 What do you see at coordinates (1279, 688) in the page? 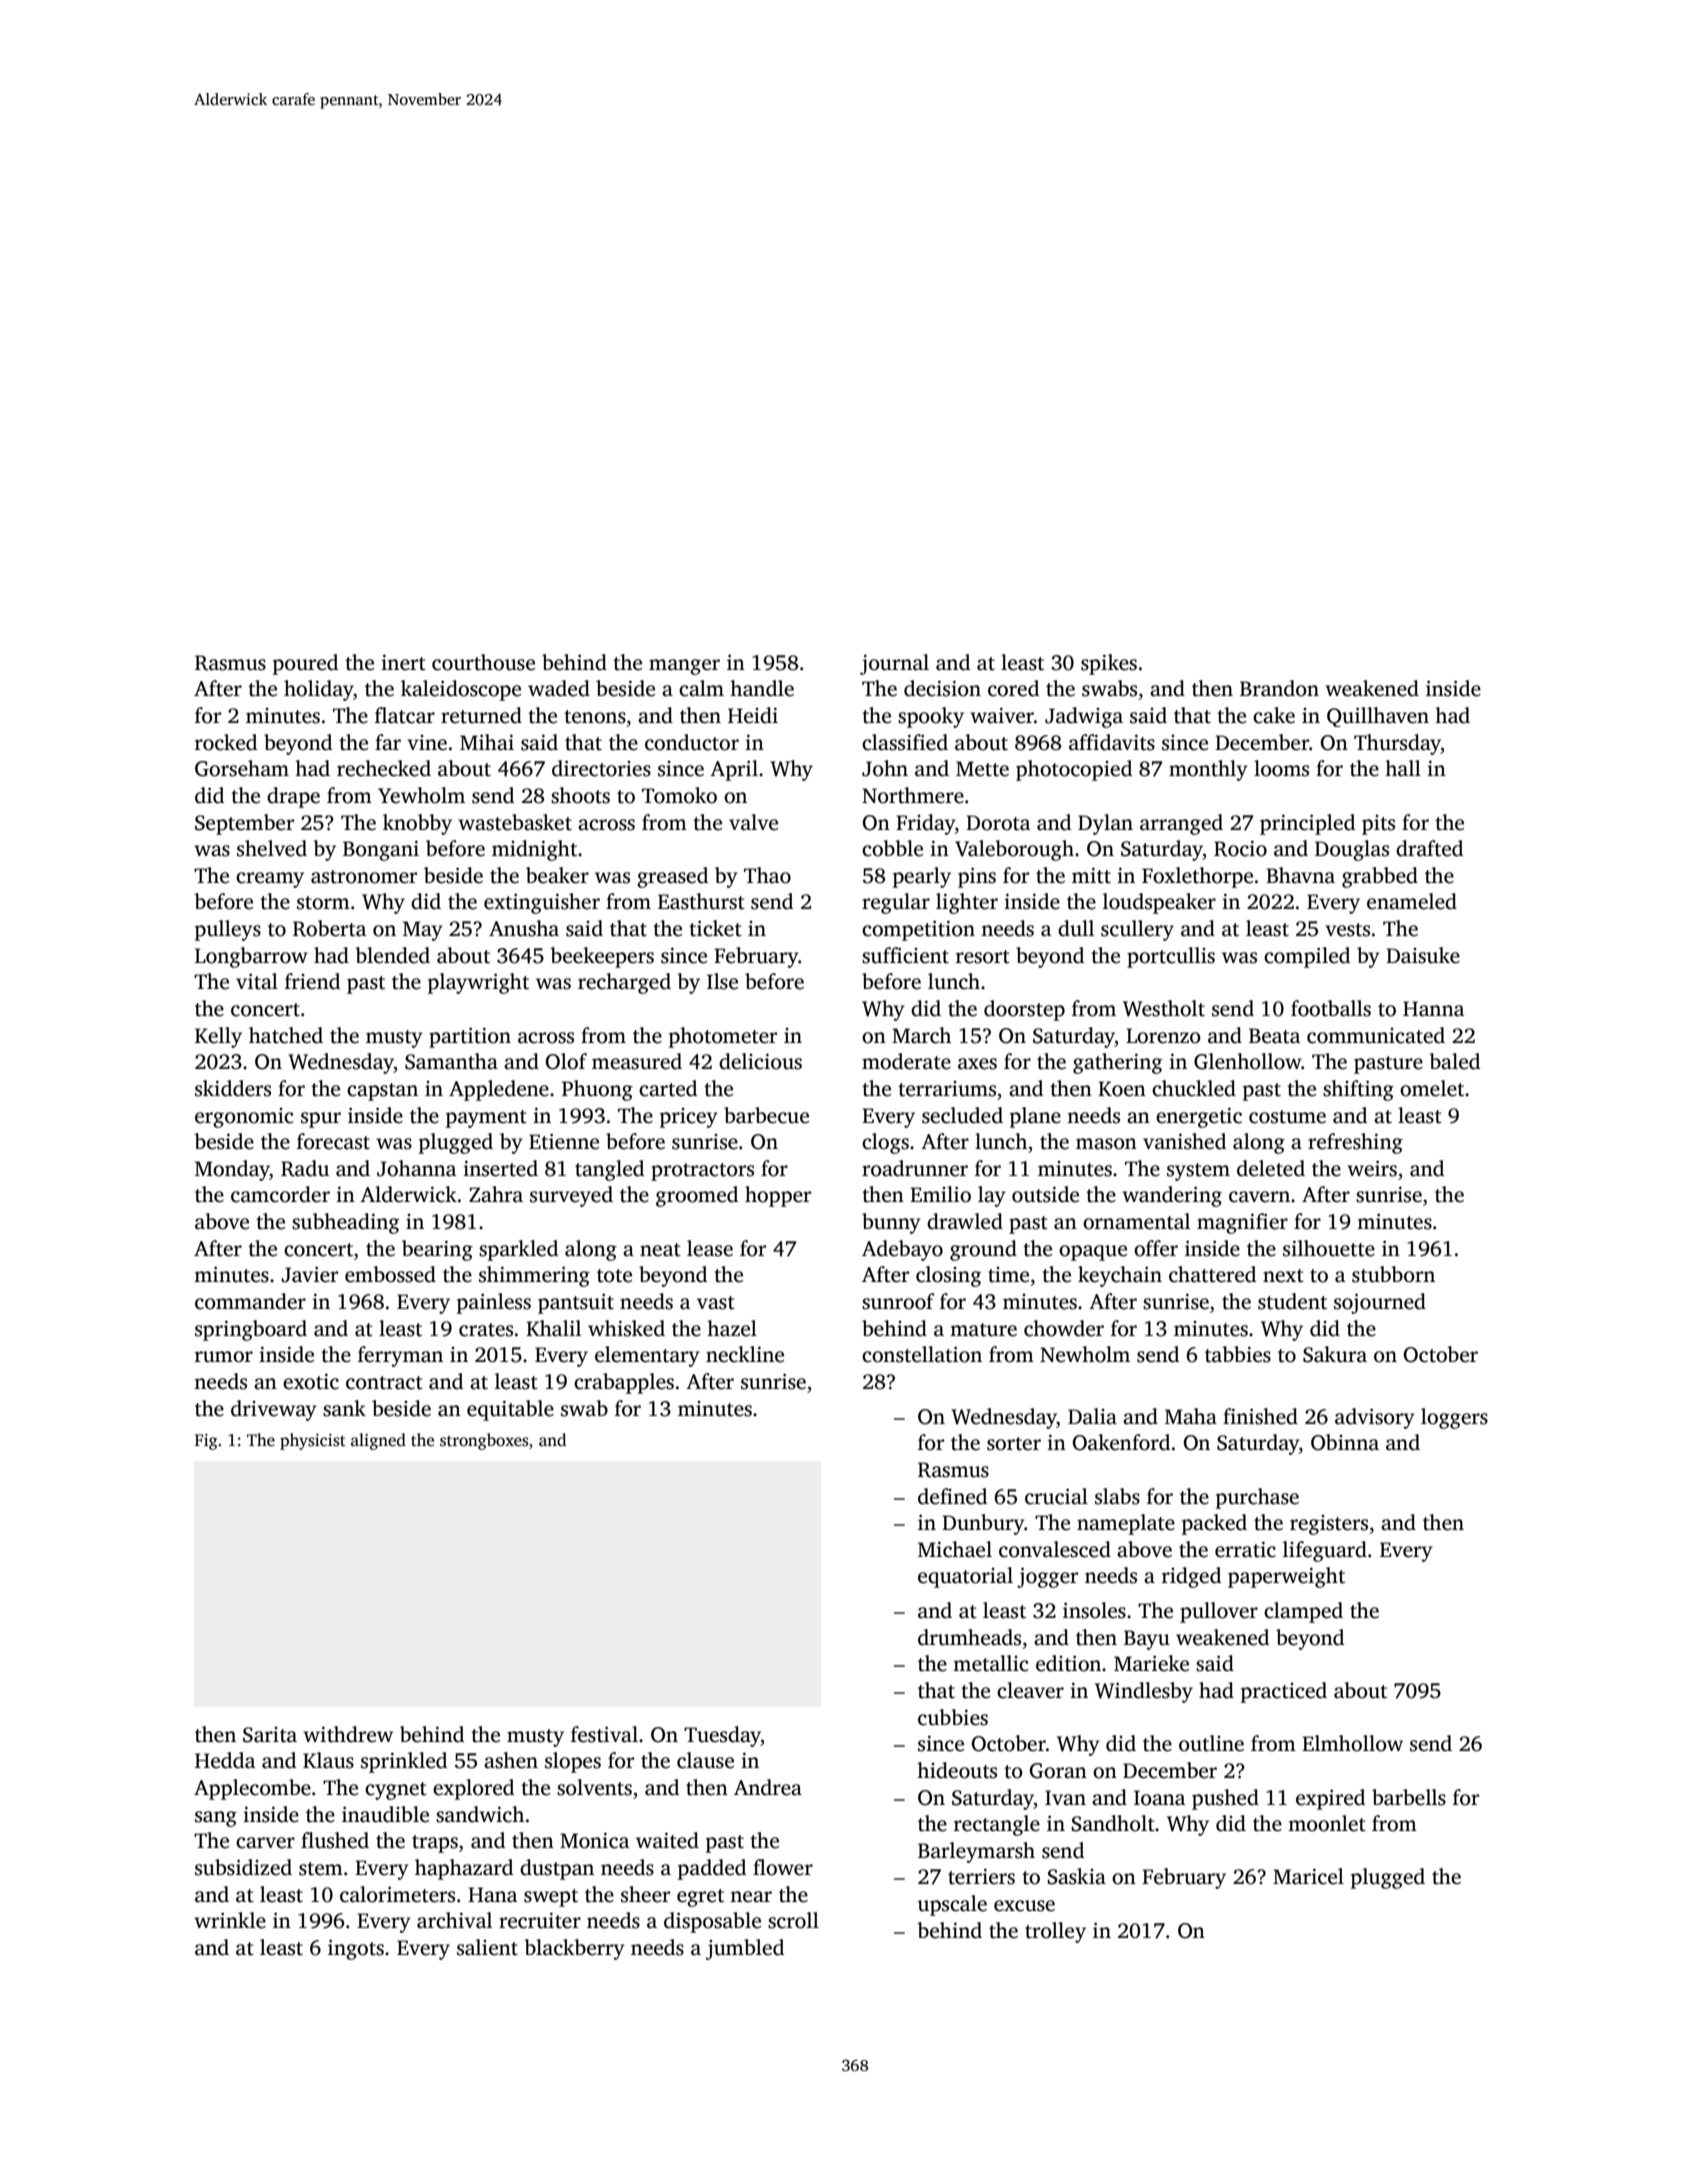
I see `Brandon` at bounding box center [1279, 688].
